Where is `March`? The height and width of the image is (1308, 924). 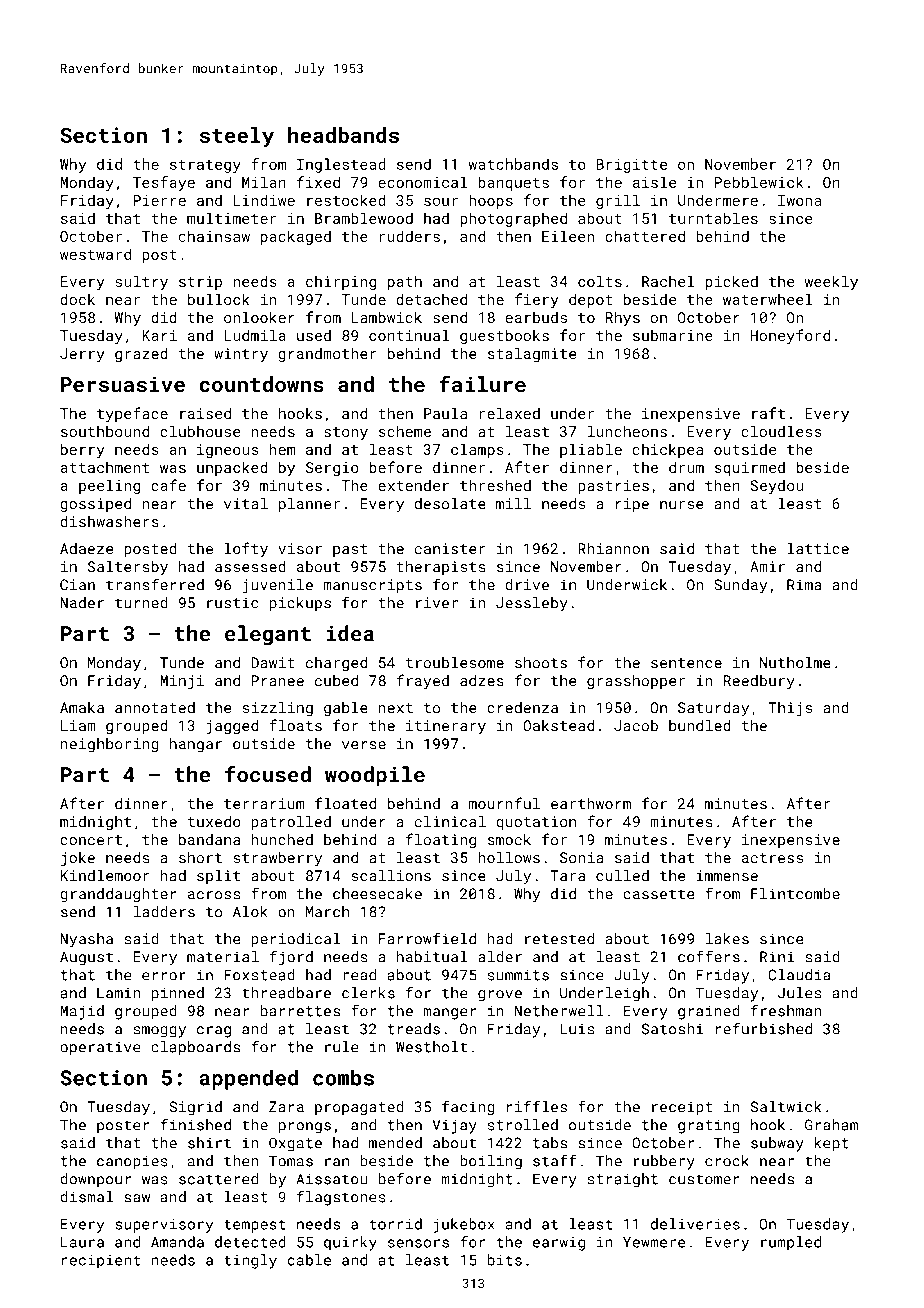
March is located at coordinates (327, 912).
